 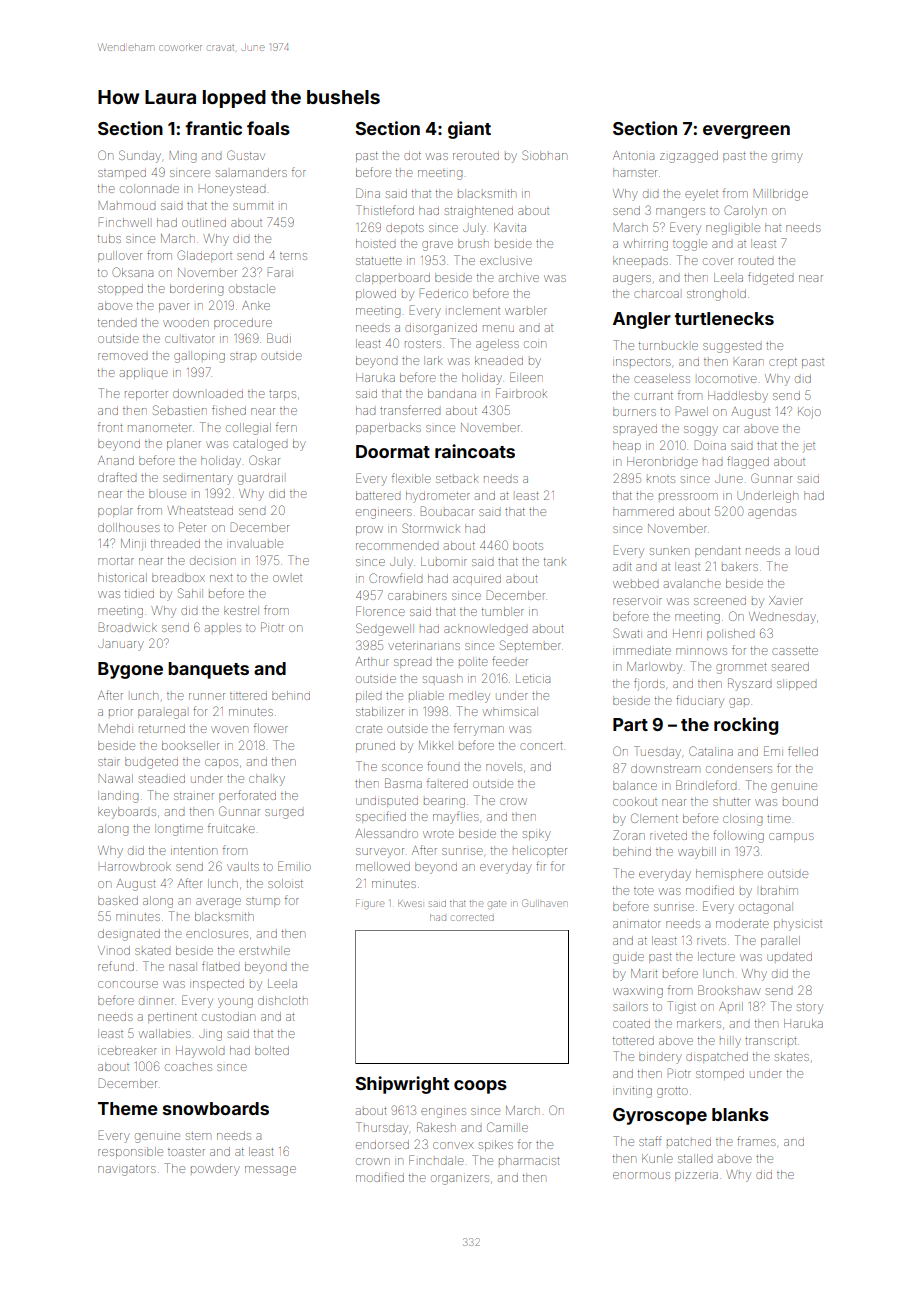 I want to click on navigators, so click(x=127, y=1170).
